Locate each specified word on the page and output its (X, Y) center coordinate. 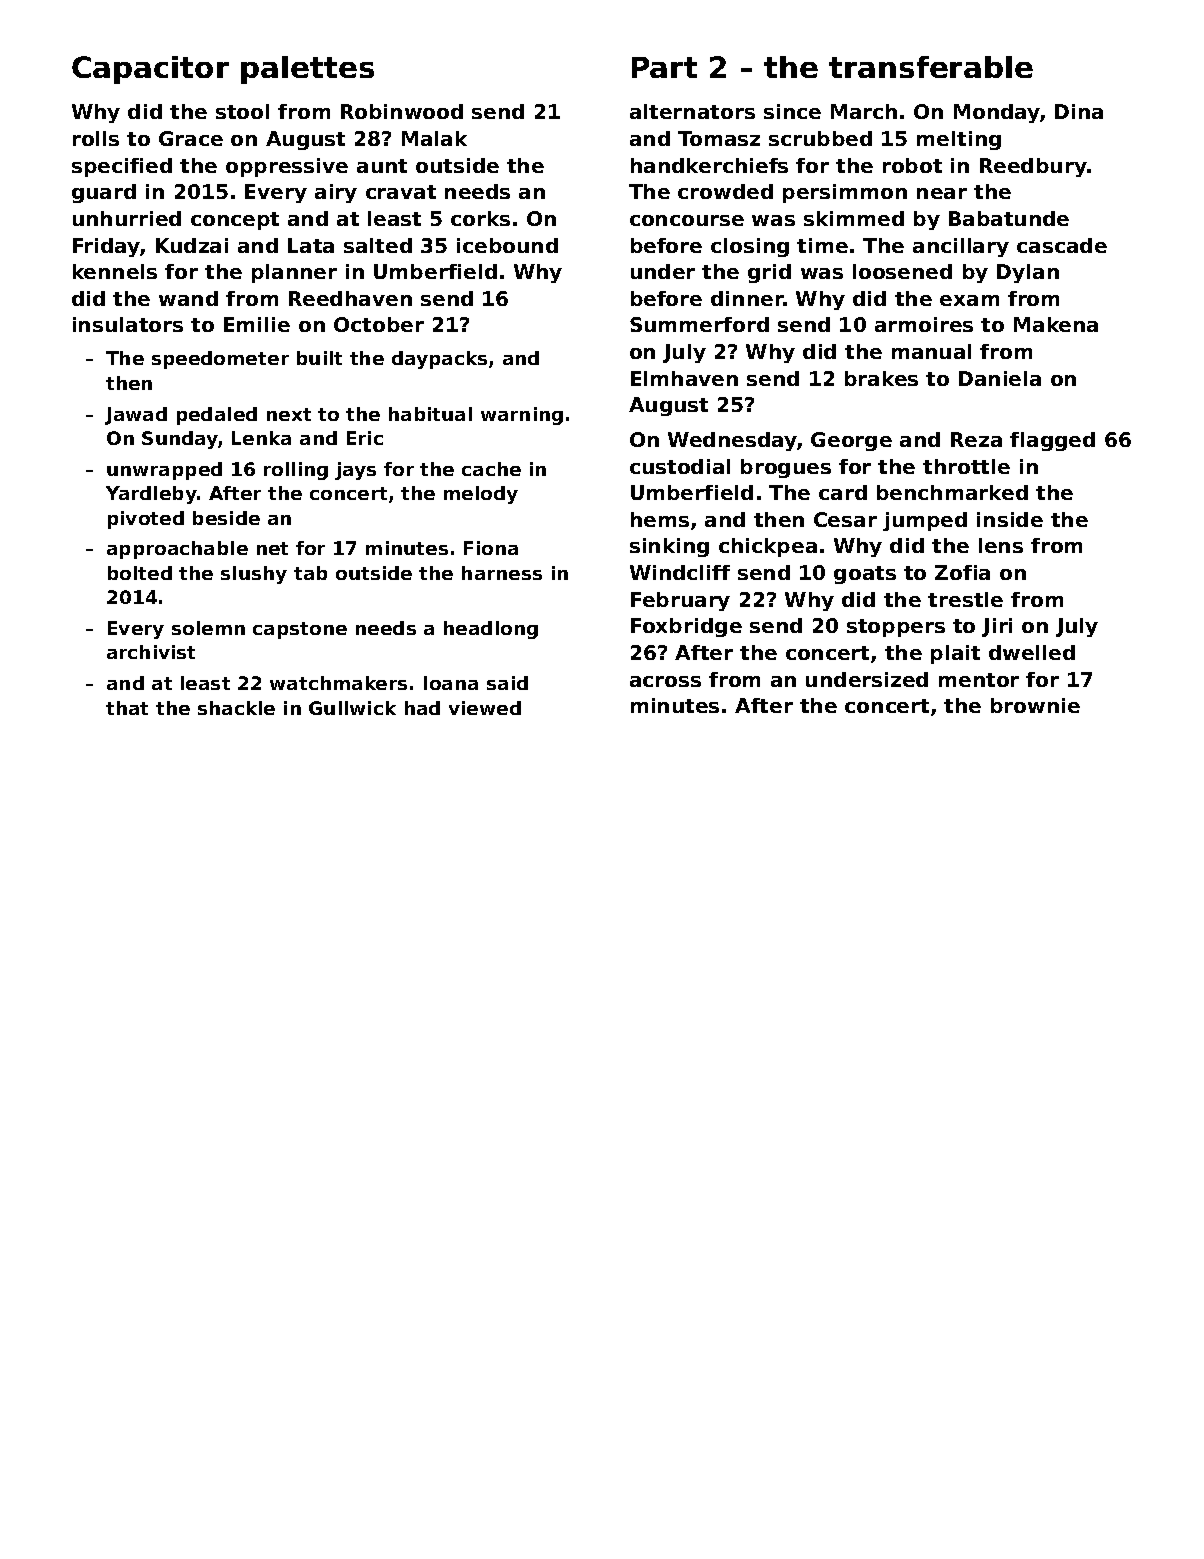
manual (931, 351)
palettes (307, 70)
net (272, 548)
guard (104, 193)
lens (1001, 545)
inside (1010, 519)
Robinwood (402, 111)
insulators (128, 324)
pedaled (217, 416)
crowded (725, 191)
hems (660, 519)
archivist (151, 652)
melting (959, 140)
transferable (931, 67)
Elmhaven (684, 378)
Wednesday (732, 441)
